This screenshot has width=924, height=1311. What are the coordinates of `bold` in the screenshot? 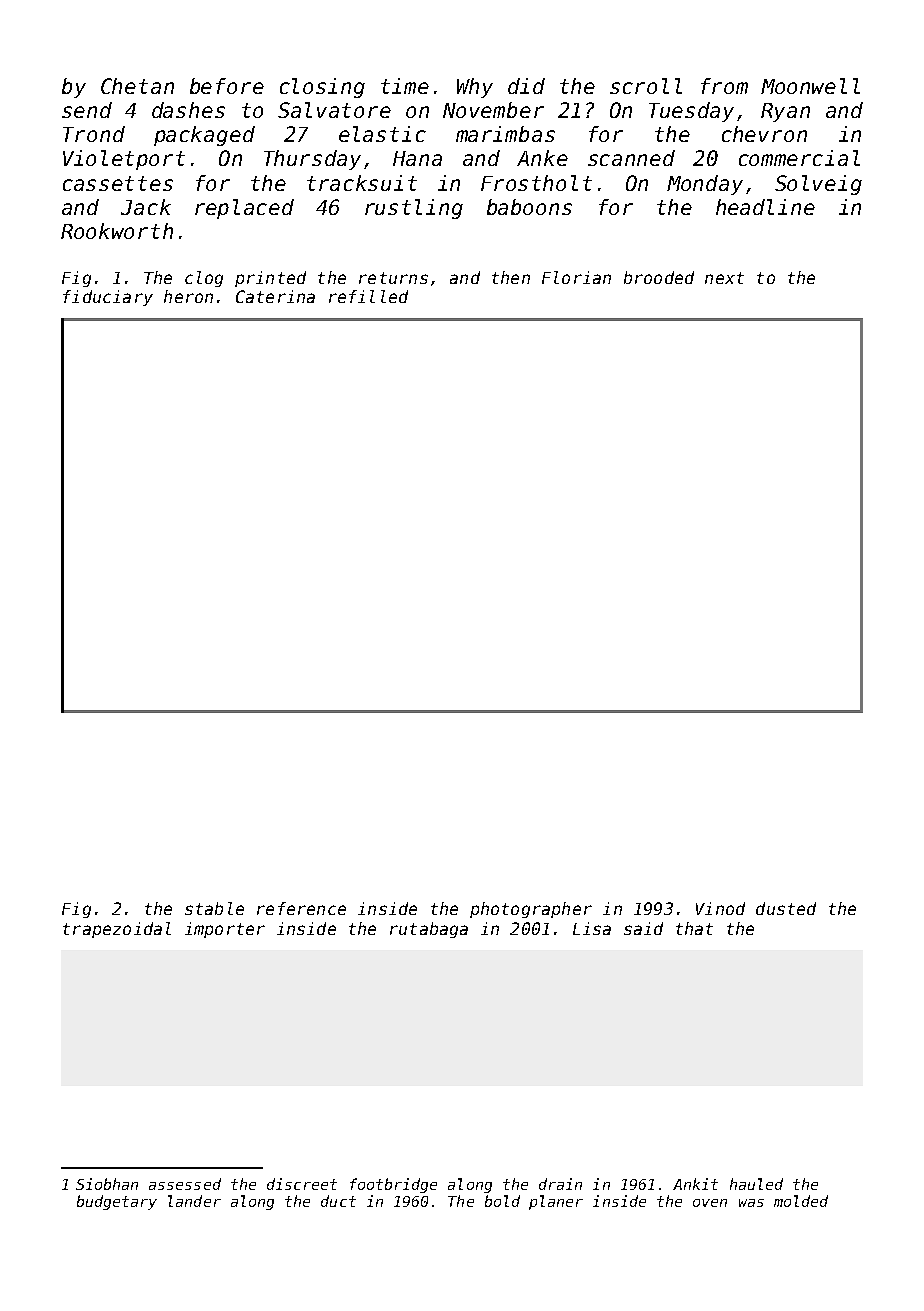 It's located at (502, 1201).
